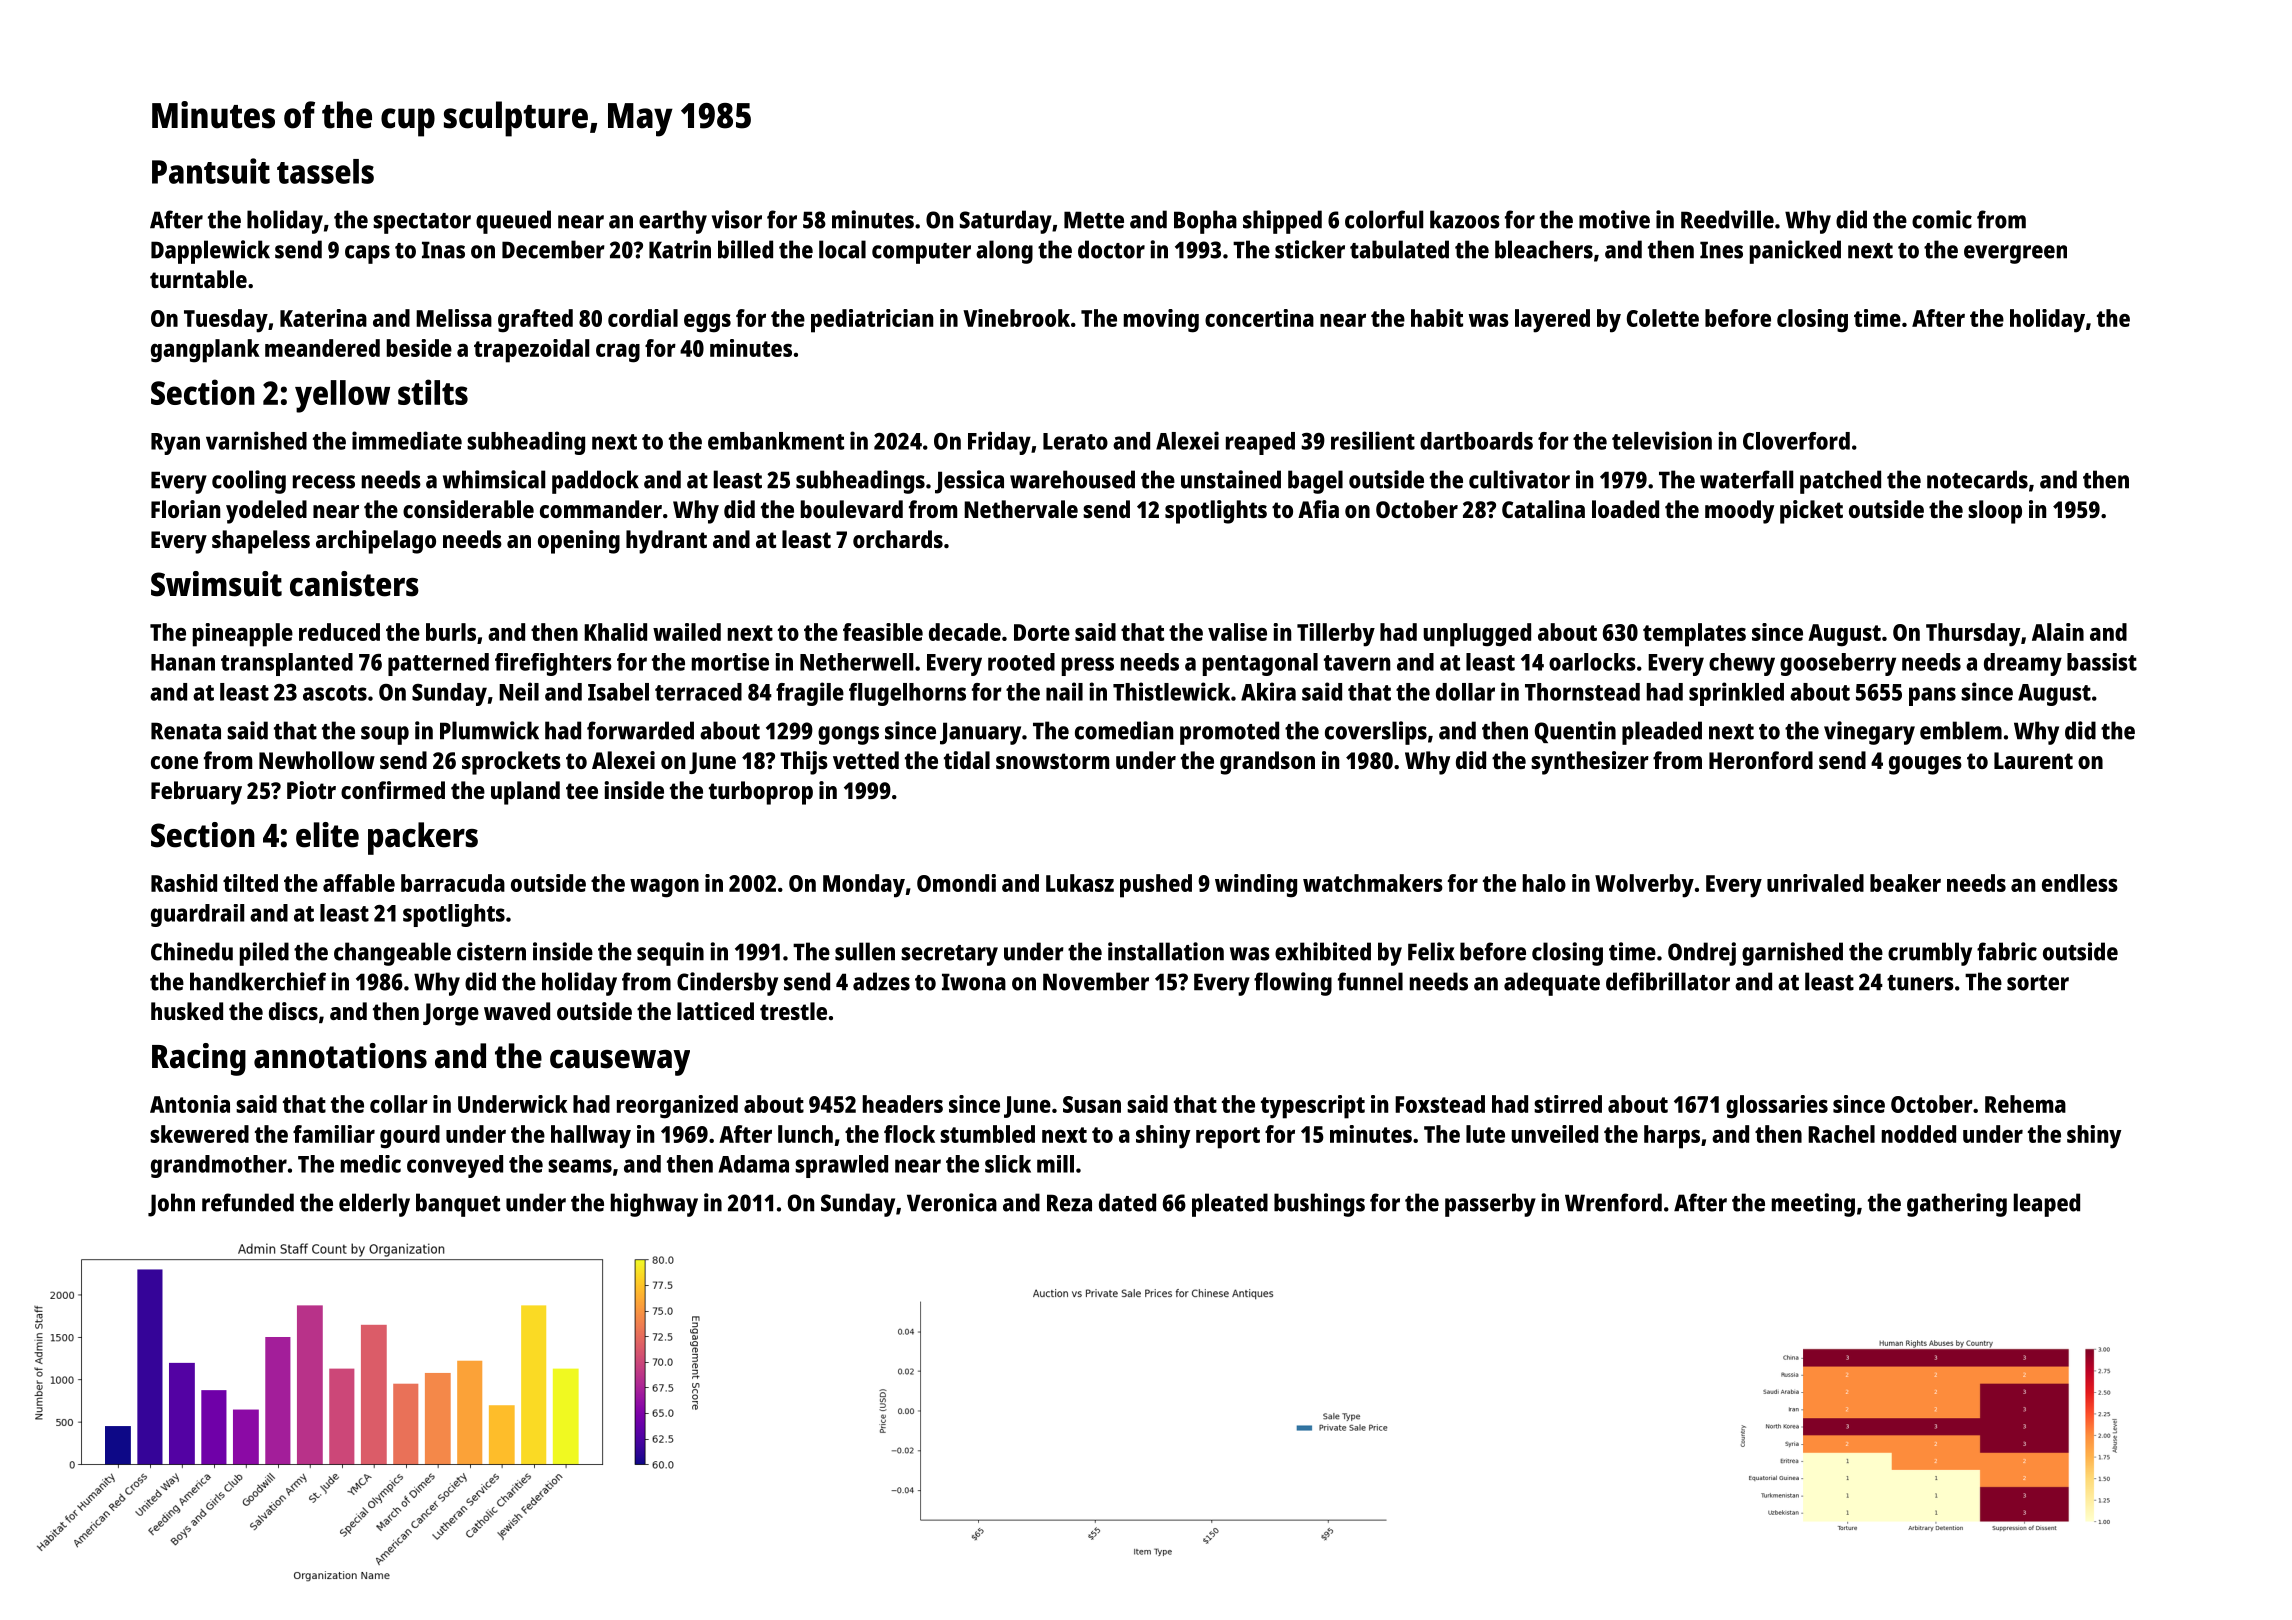 The image size is (2292, 1620). I want to click on John, so click(171, 1205).
